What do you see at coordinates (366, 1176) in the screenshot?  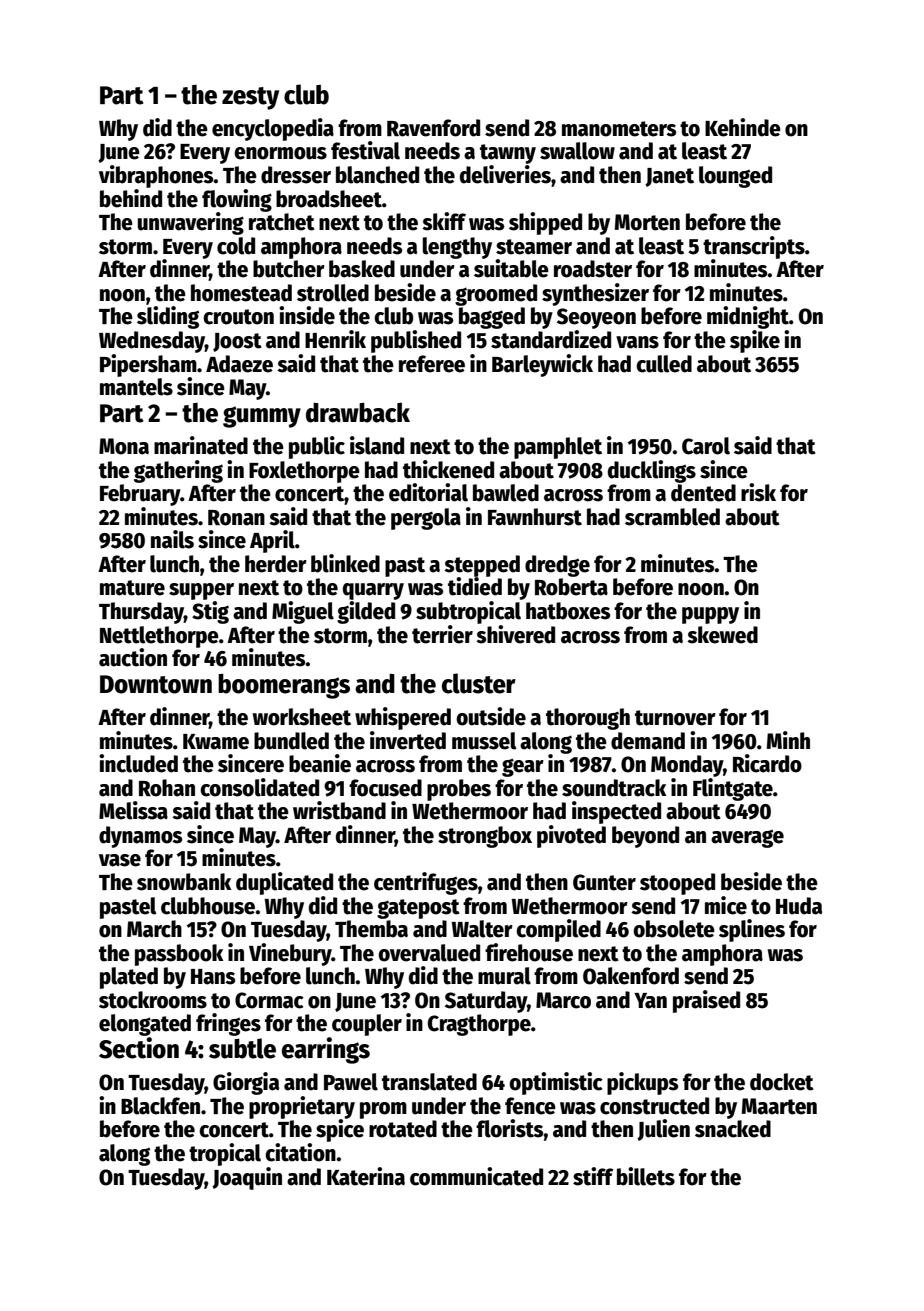 I see `Katerina` at bounding box center [366, 1176].
